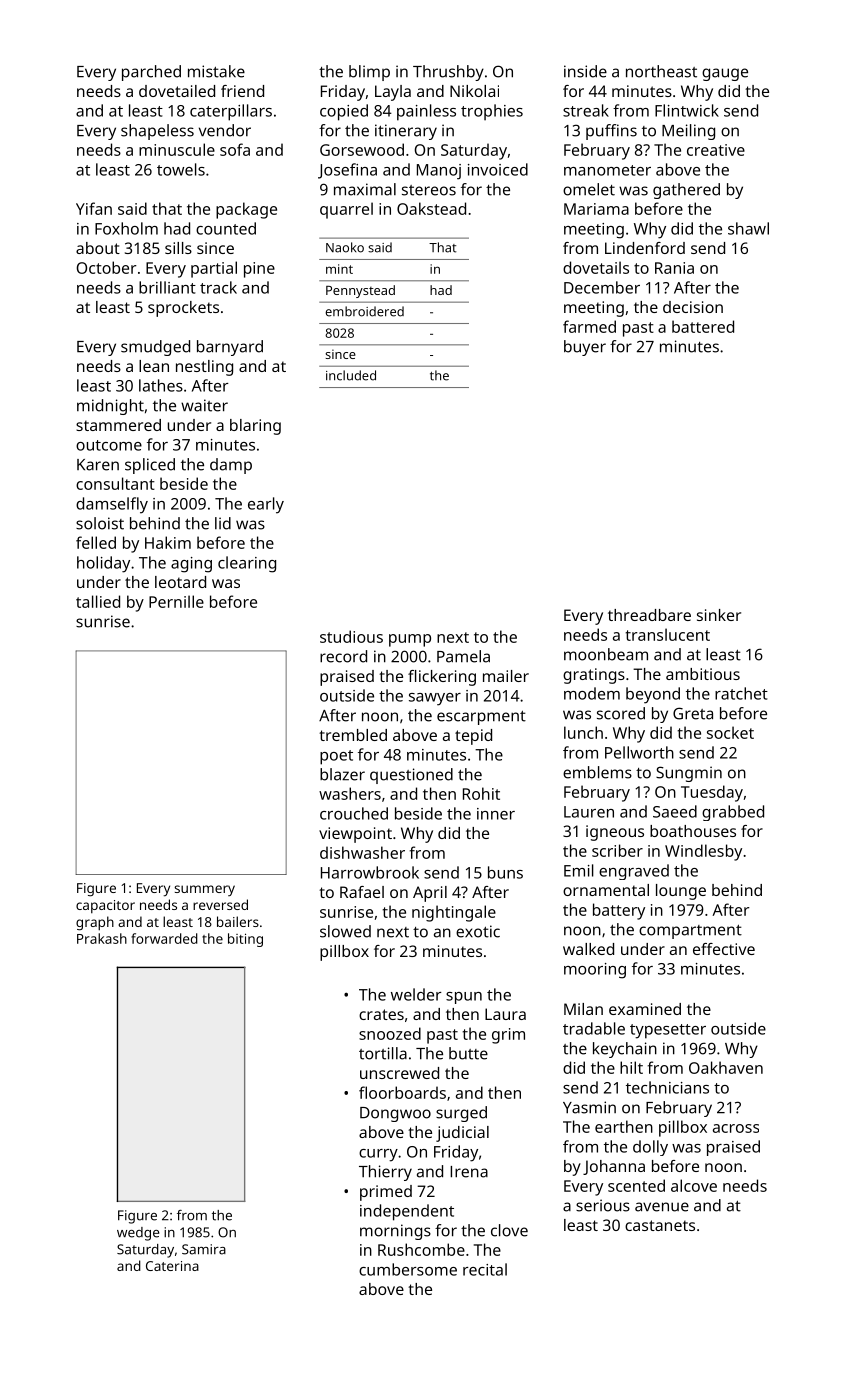 This screenshot has width=849, height=1400. What do you see at coordinates (661, 71) in the screenshot?
I see `northeast` at bounding box center [661, 71].
